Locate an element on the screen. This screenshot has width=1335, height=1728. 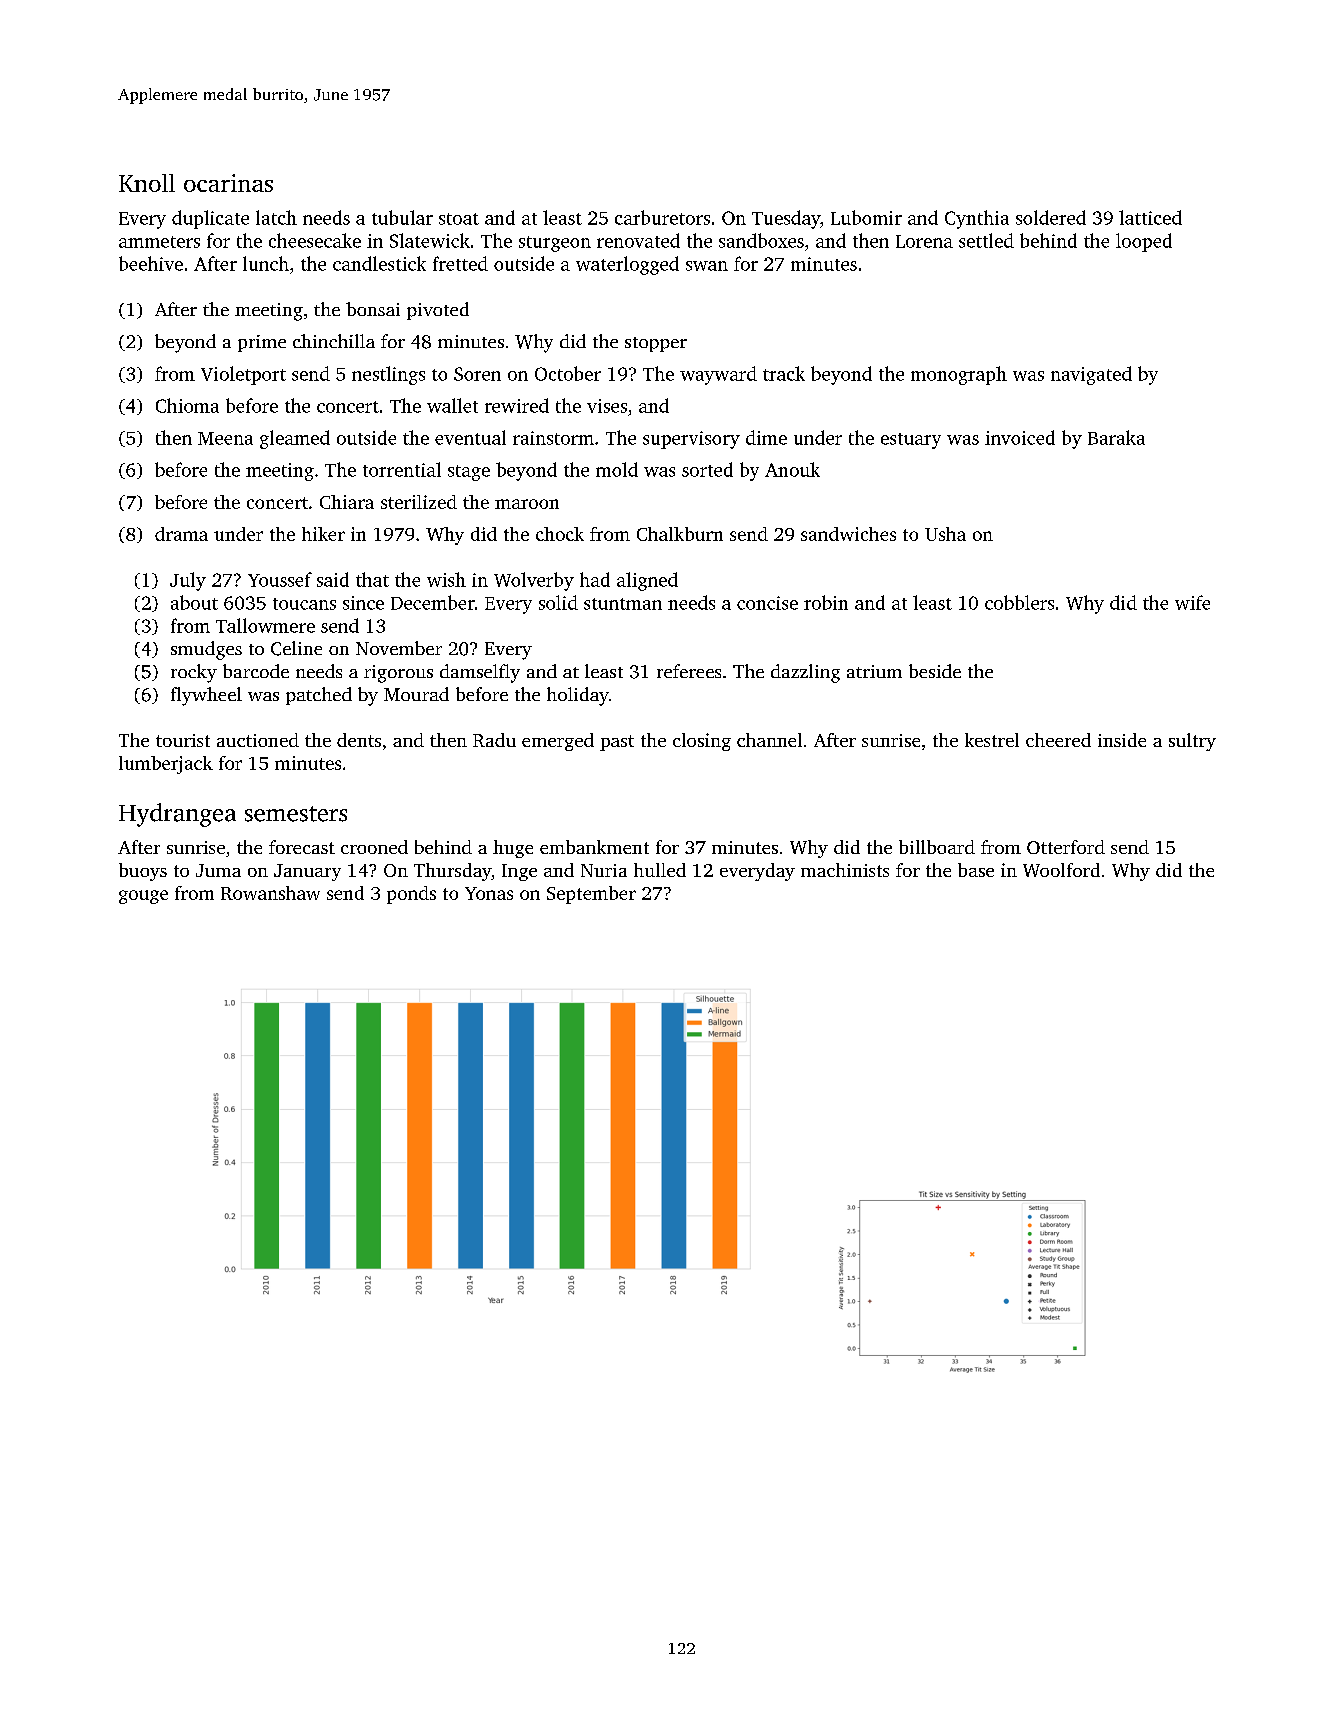
maroon is located at coordinates (527, 504).
